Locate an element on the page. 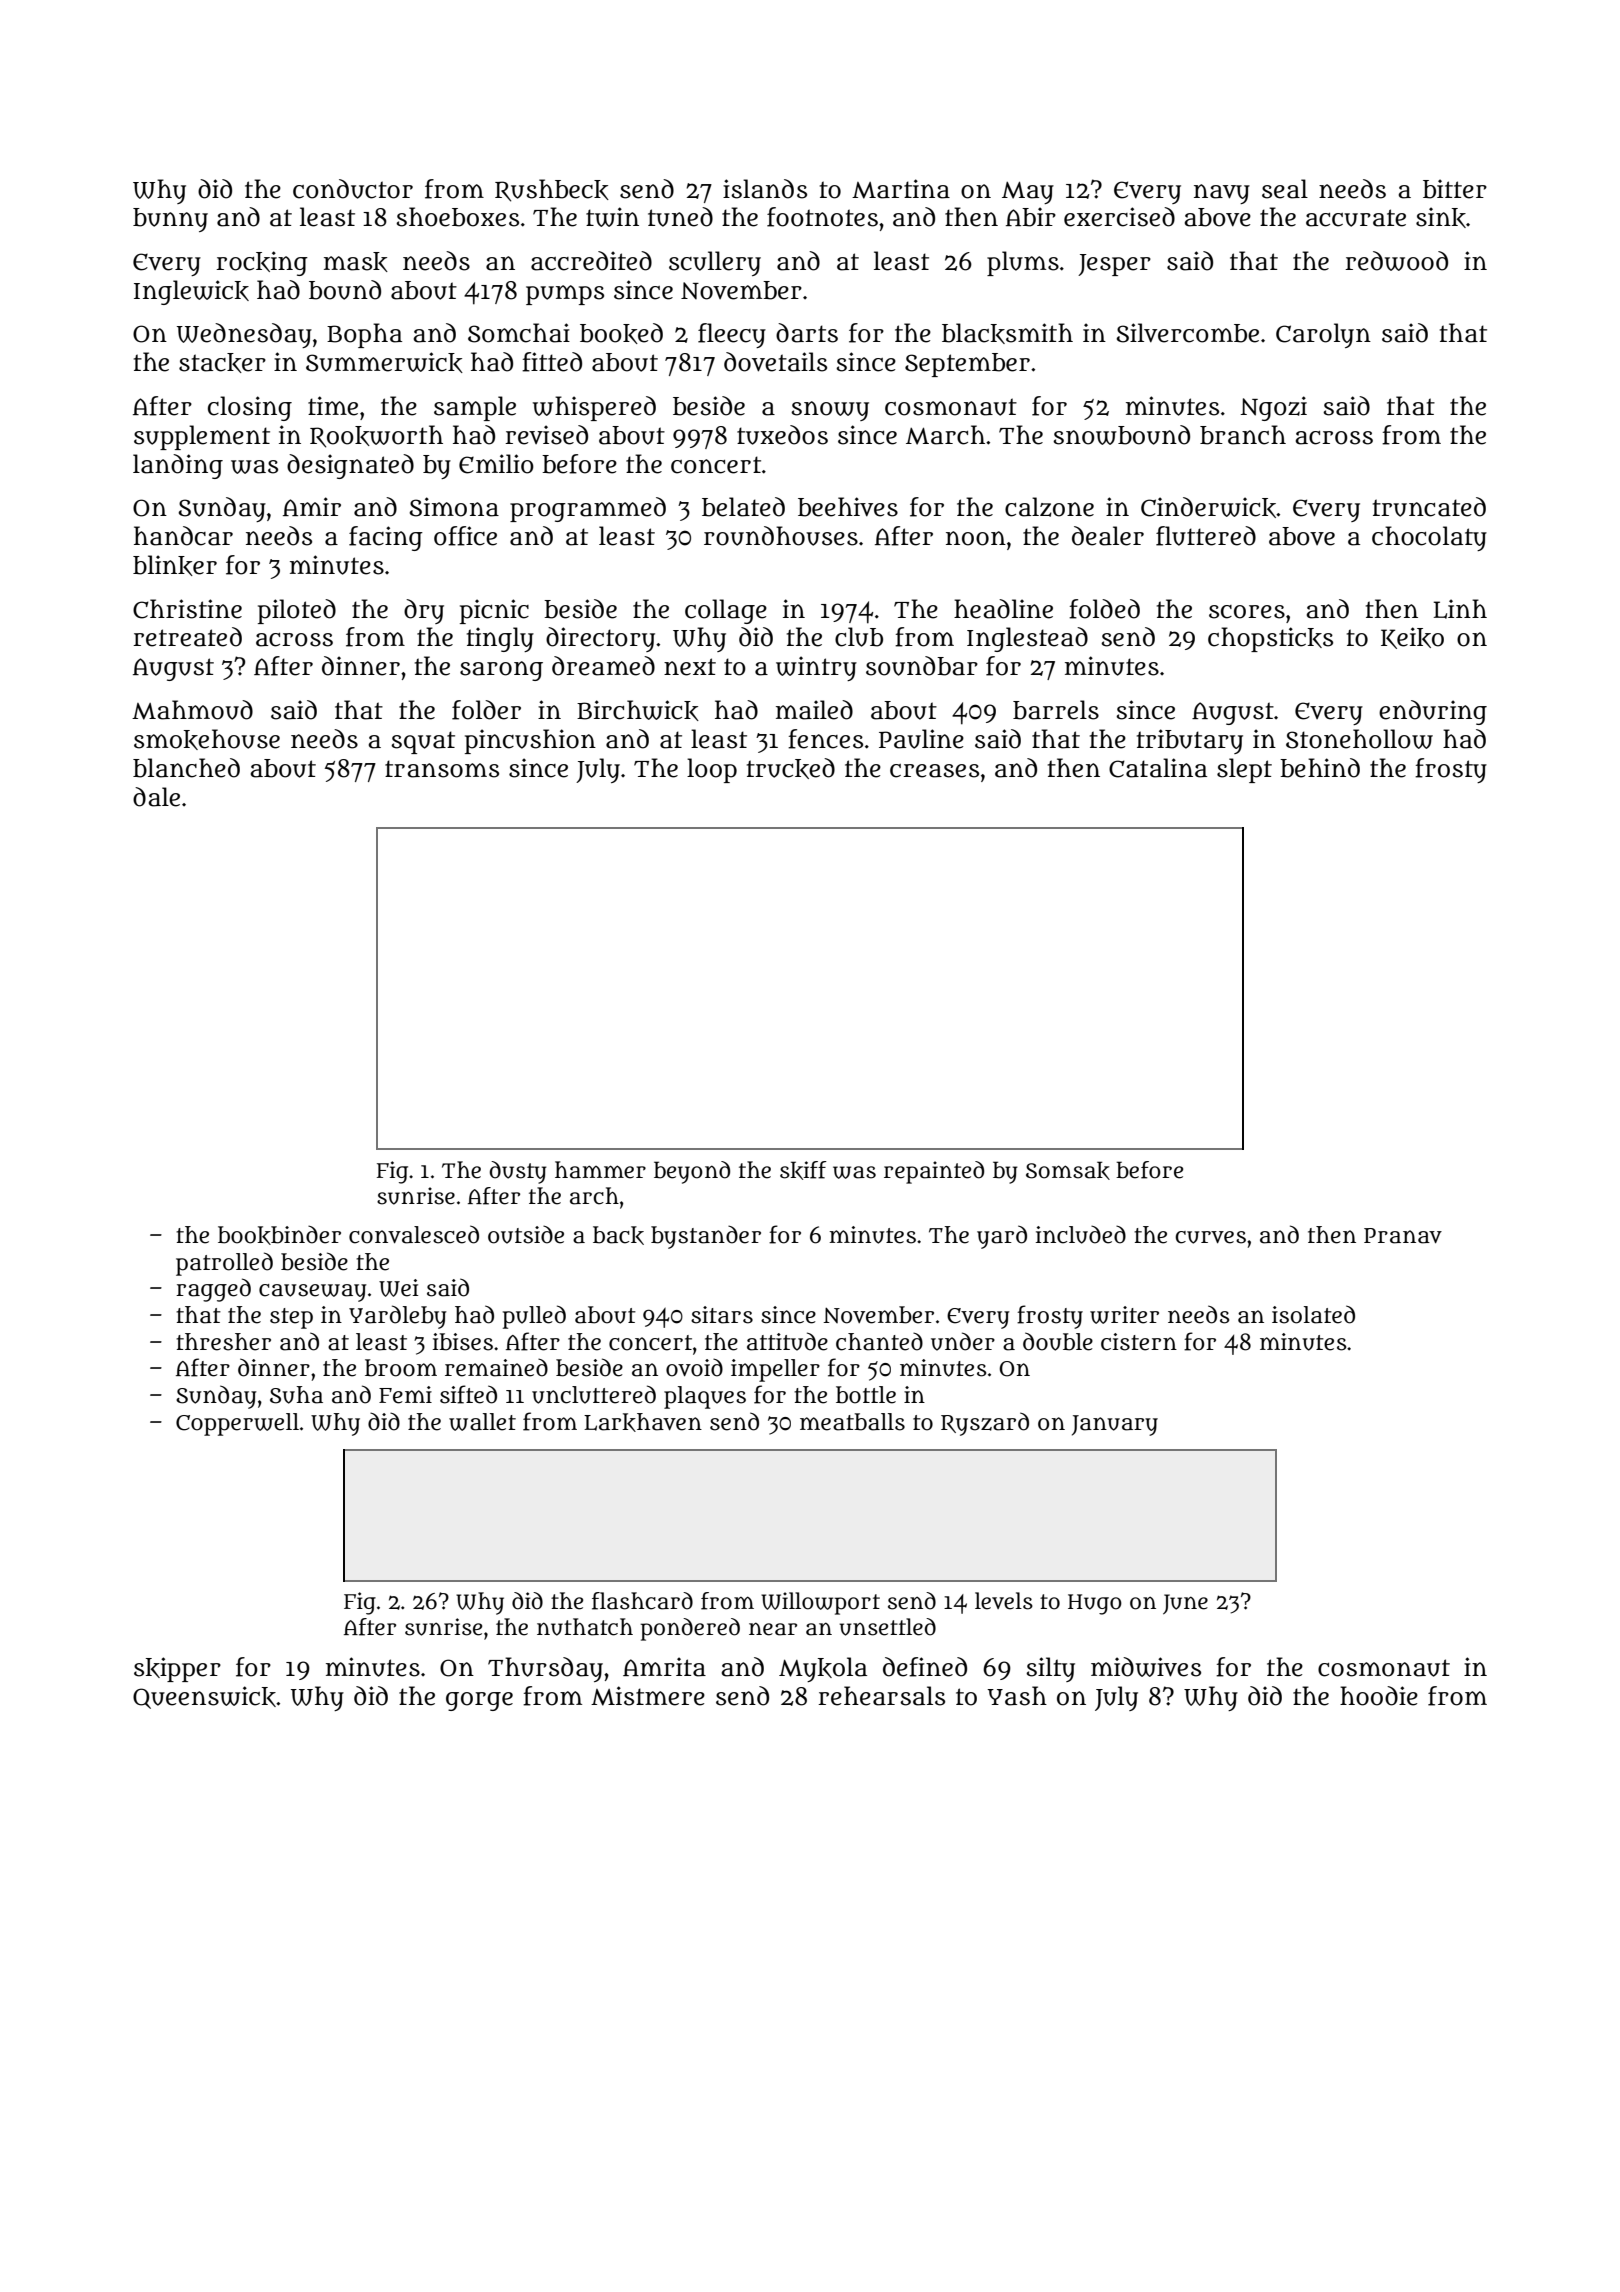 The image size is (1620, 2292). blacksmith is located at coordinates (1007, 333).
